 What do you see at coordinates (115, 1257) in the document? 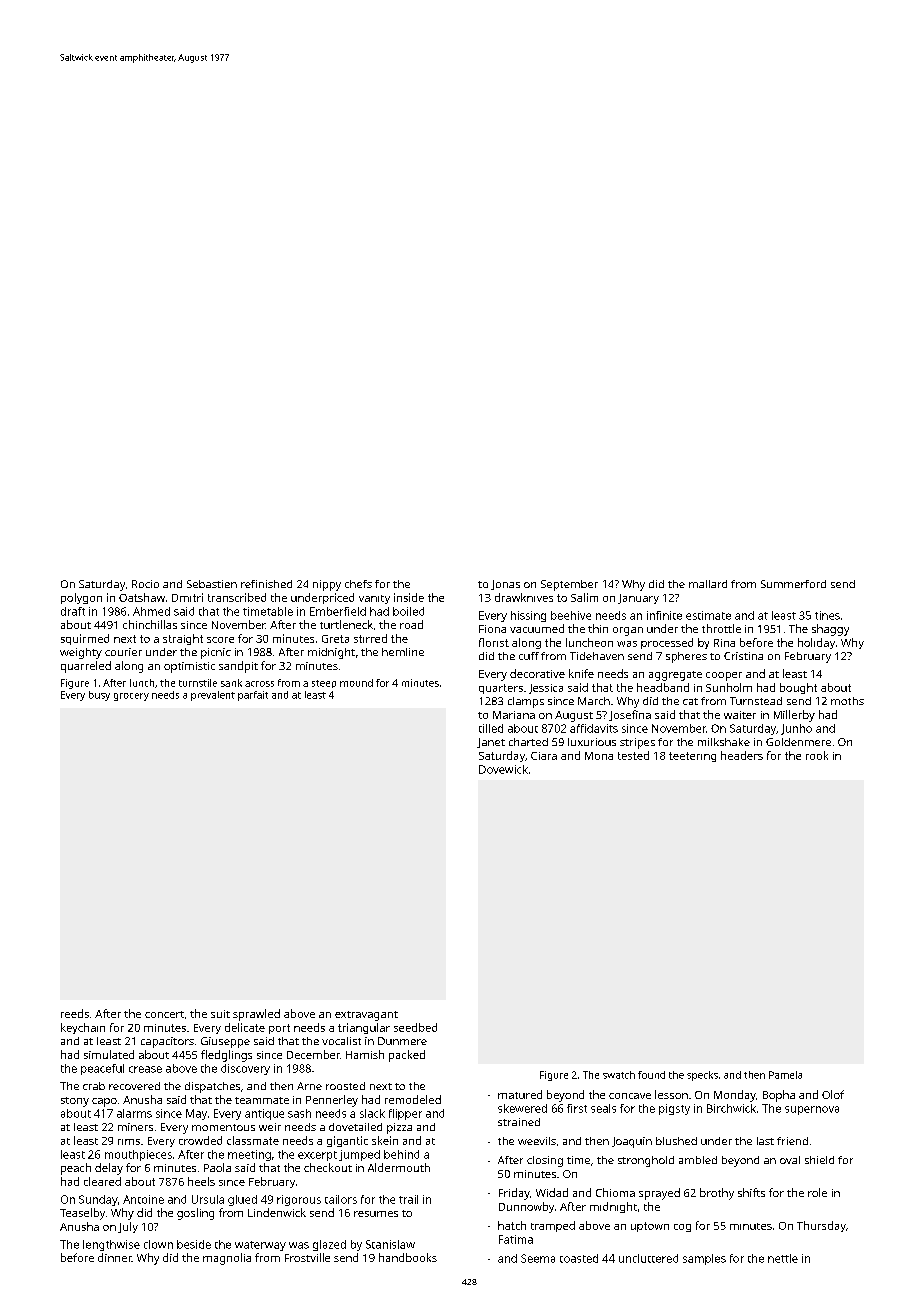
I see `dinner` at bounding box center [115, 1257].
